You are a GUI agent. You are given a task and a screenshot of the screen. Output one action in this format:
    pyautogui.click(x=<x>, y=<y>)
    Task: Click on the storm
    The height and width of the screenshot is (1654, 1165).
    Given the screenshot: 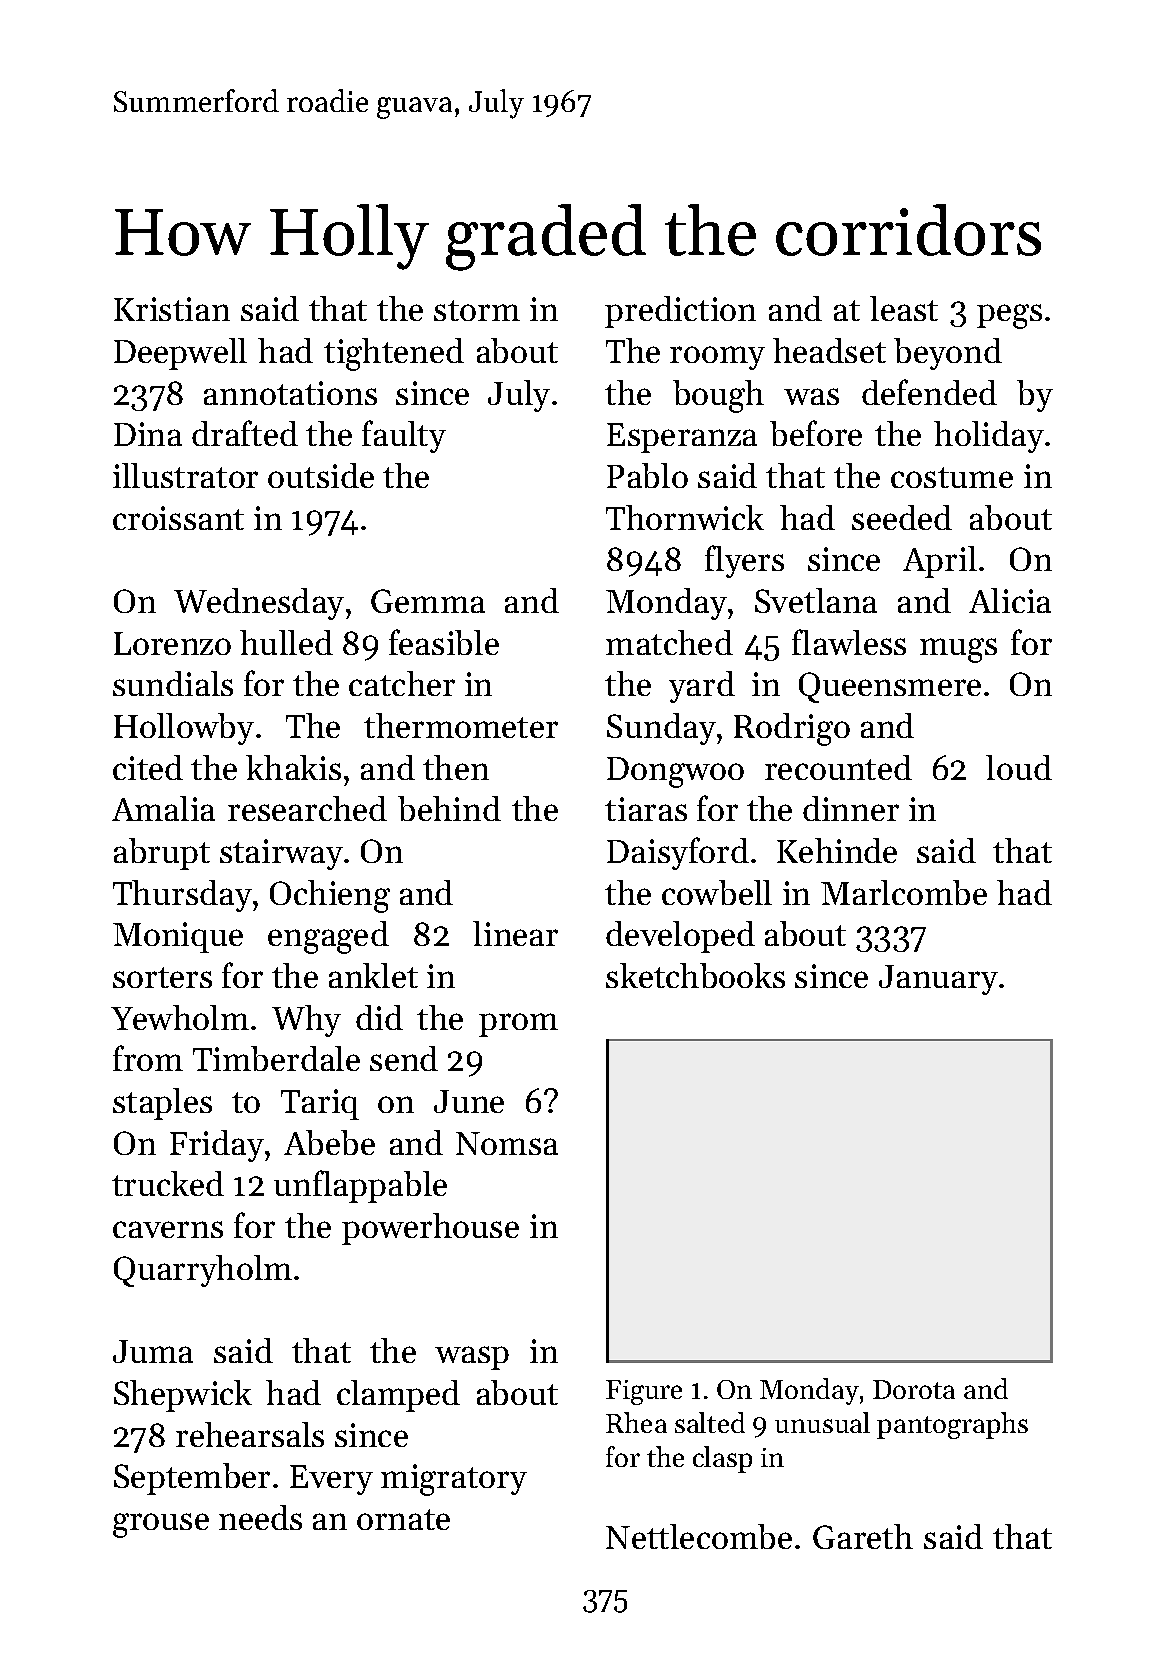 What is the action you would take?
    pyautogui.click(x=477, y=310)
